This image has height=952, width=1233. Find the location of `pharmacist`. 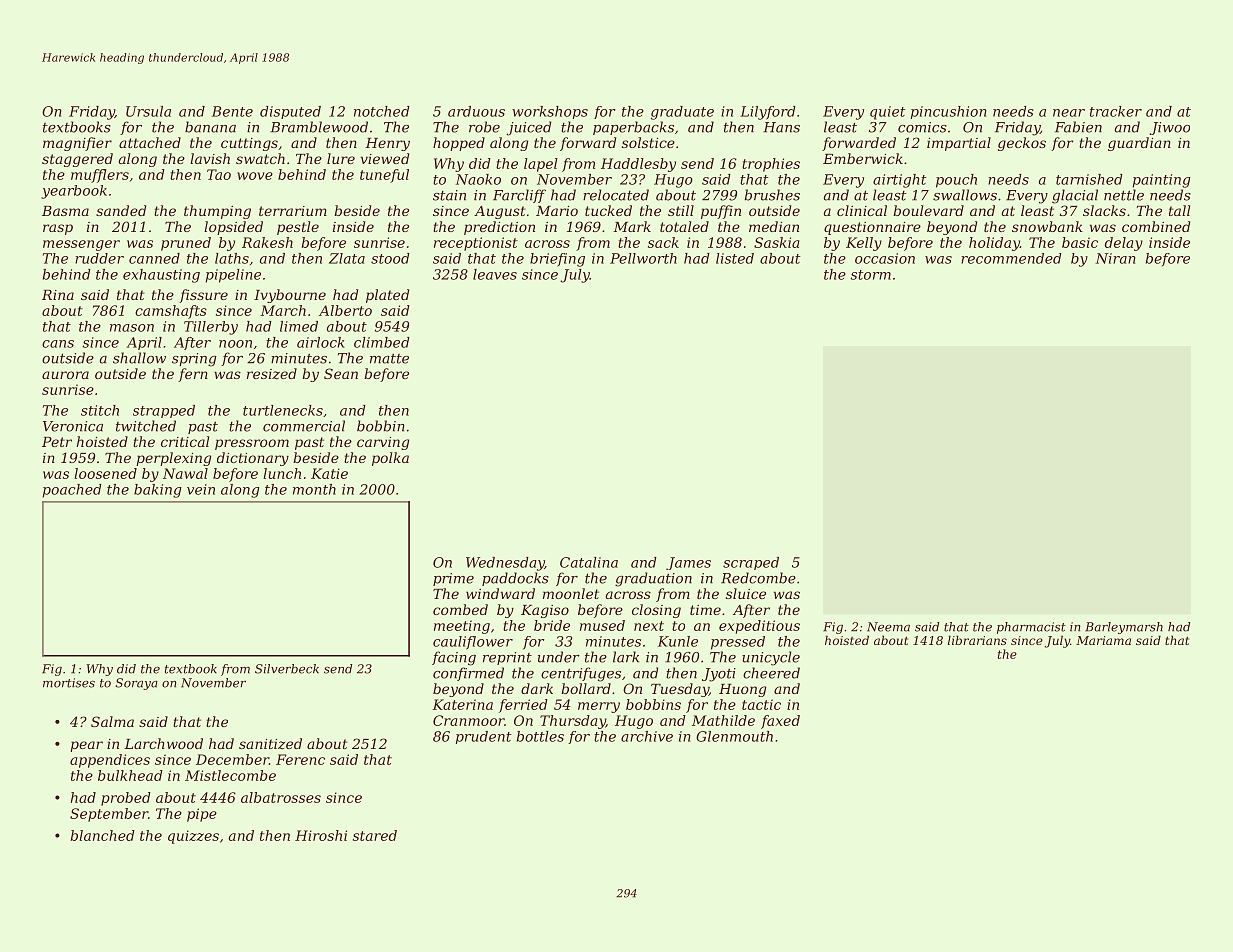

pharmacist is located at coordinates (1031, 628).
